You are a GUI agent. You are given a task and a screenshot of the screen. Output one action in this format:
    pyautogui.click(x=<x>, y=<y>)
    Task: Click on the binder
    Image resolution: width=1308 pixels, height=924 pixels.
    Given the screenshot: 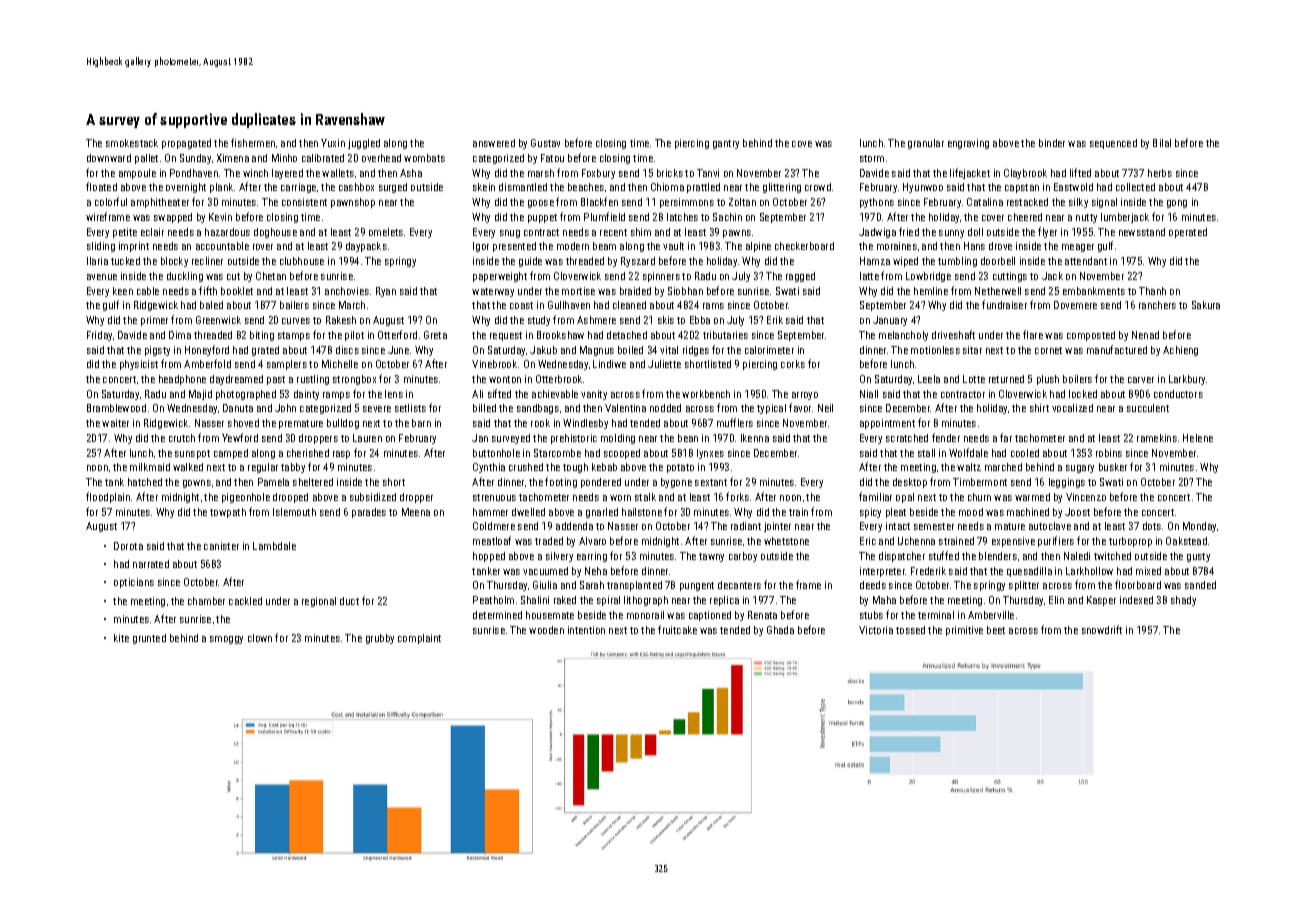 What is the action you would take?
    pyautogui.click(x=1052, y=143)
